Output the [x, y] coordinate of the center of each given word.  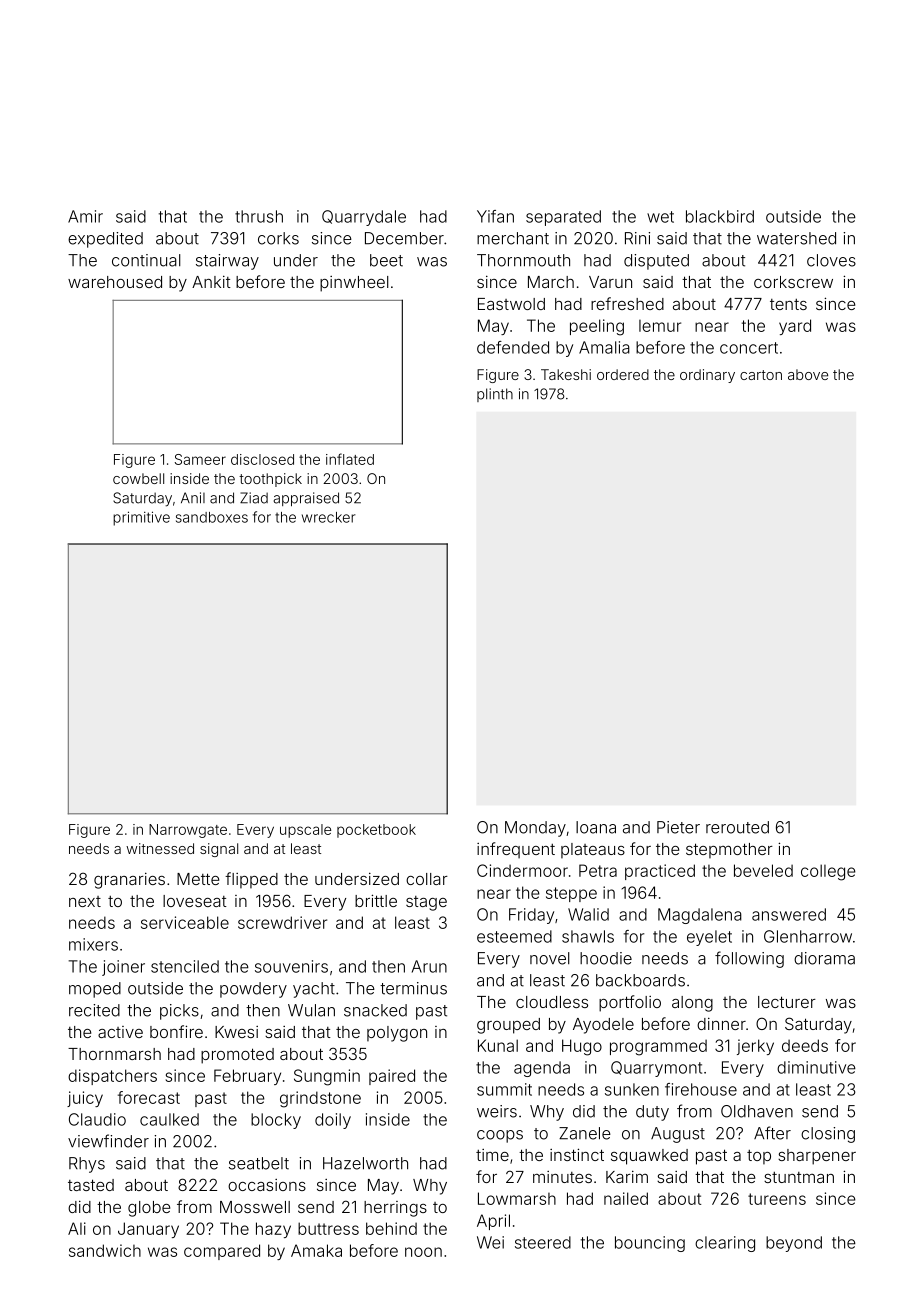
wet [660, 217]
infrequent [516, 850]
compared [222, 1252]
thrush [259, 216]
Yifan [495, 216]
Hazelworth [365, 1163]
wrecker [329, 517]
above [808, 374]
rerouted [737, 827]
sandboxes [212, 517]
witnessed [160, 848]
